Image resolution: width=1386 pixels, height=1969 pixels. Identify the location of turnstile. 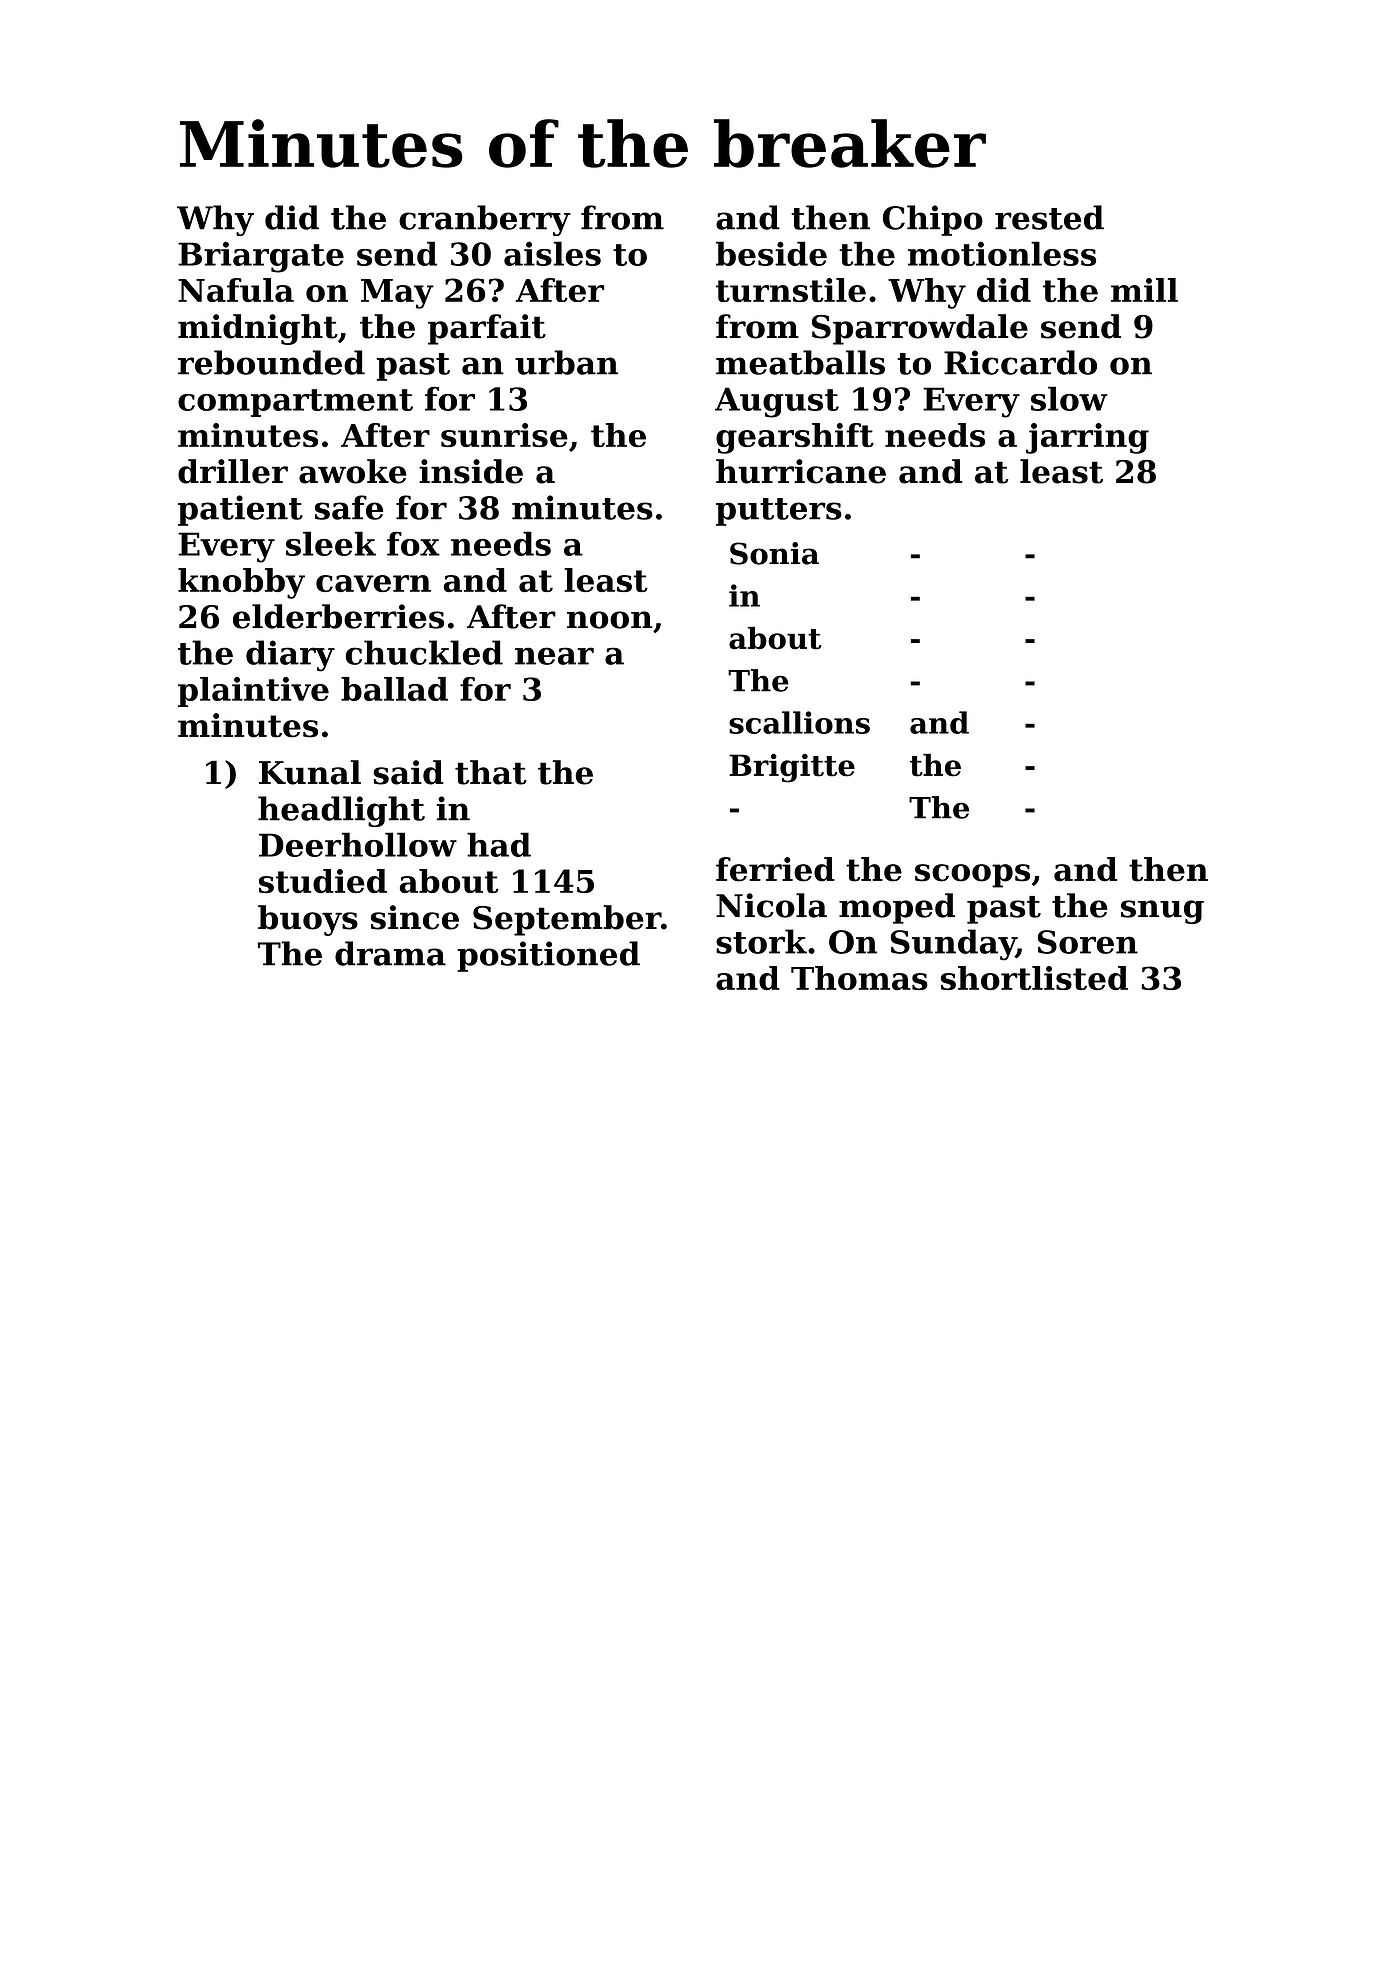
(791, 290).
